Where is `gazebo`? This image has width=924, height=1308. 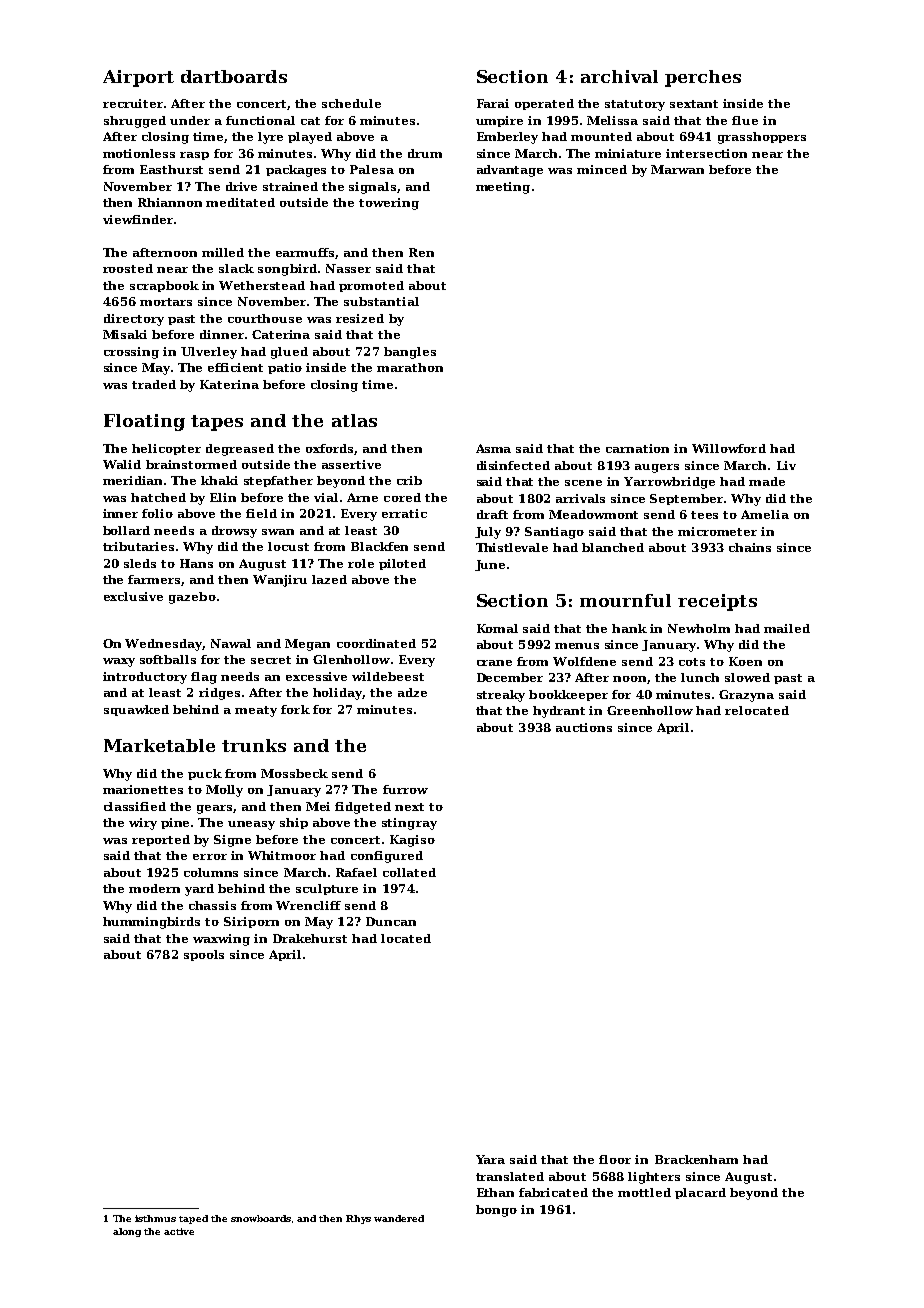 gazebo is located at coordinates (192, 598).
